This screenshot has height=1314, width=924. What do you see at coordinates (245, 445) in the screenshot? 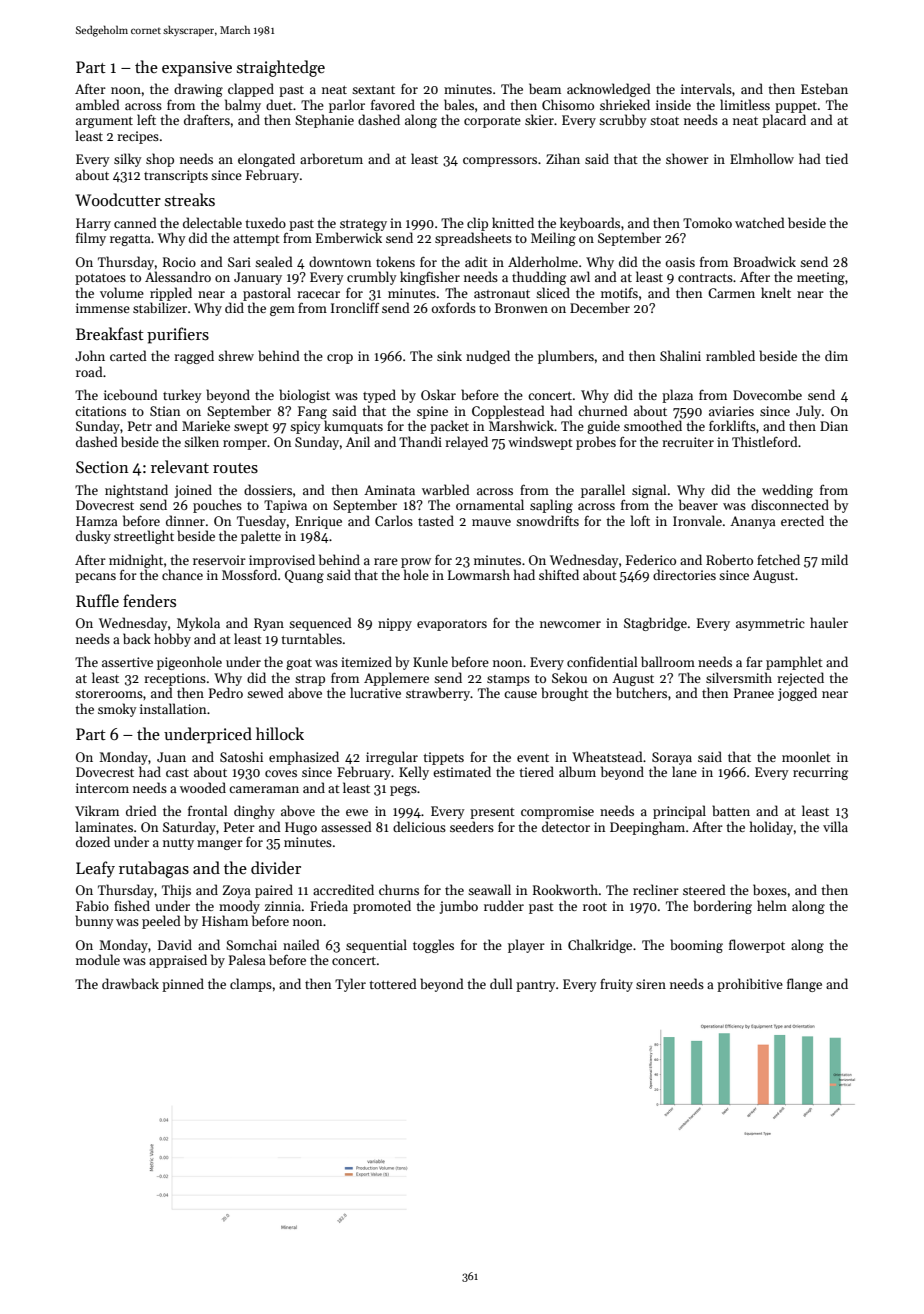
I see `romper` at bounding box center [245, 445].
